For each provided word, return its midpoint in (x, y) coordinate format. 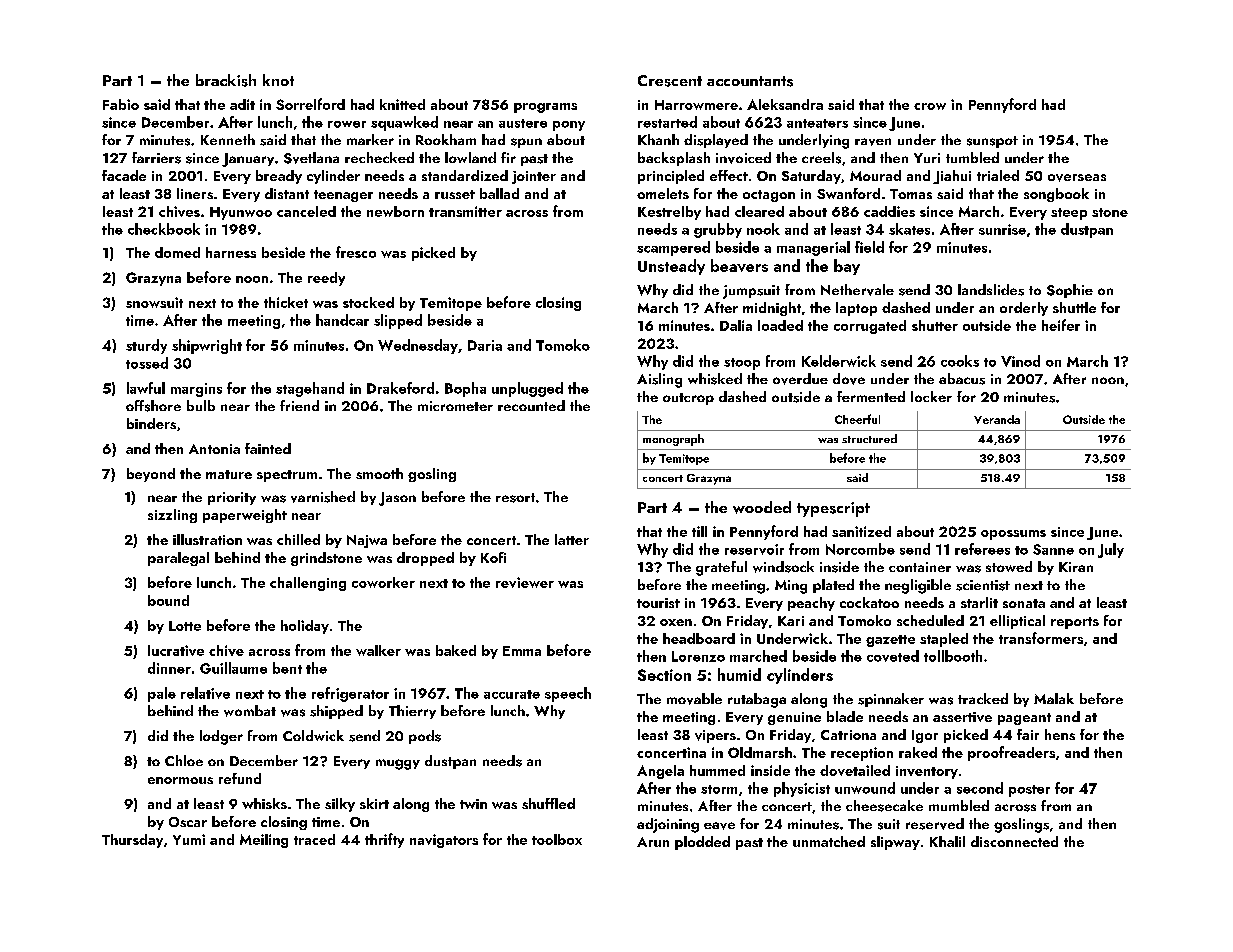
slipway (895, 843)
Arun (653, 842)
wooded (762, 507)
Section (664, 675)
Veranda (997, 419)
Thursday (132, 841)
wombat (250, 711)
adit (242, 104)
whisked (715, 379)
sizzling (172, 516)
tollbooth (953, 656)
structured (869, 438)
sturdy (146, 346)
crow (930, 106)
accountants (750, 81)
